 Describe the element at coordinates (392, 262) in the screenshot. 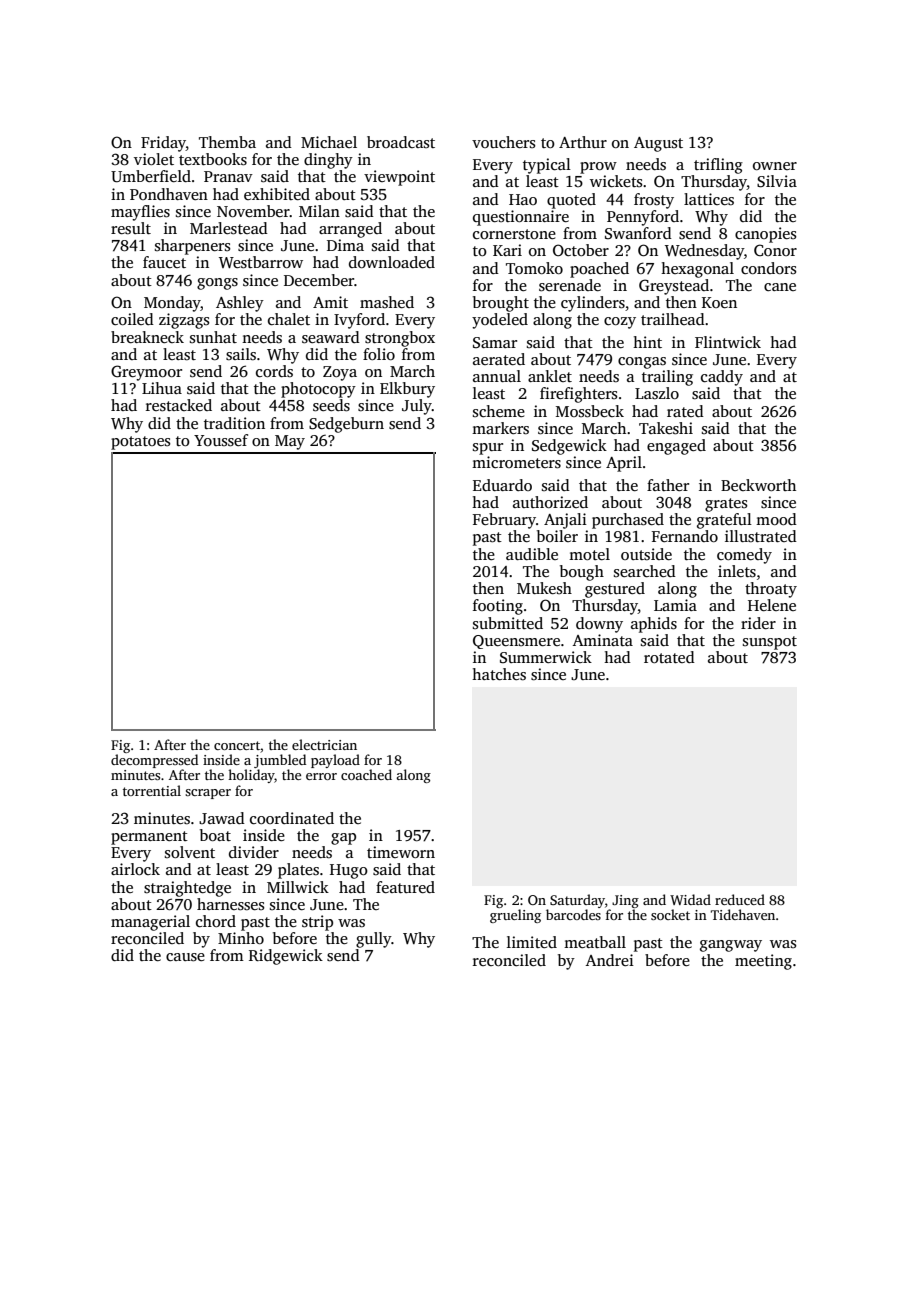

I see `downloaded` at that location.
